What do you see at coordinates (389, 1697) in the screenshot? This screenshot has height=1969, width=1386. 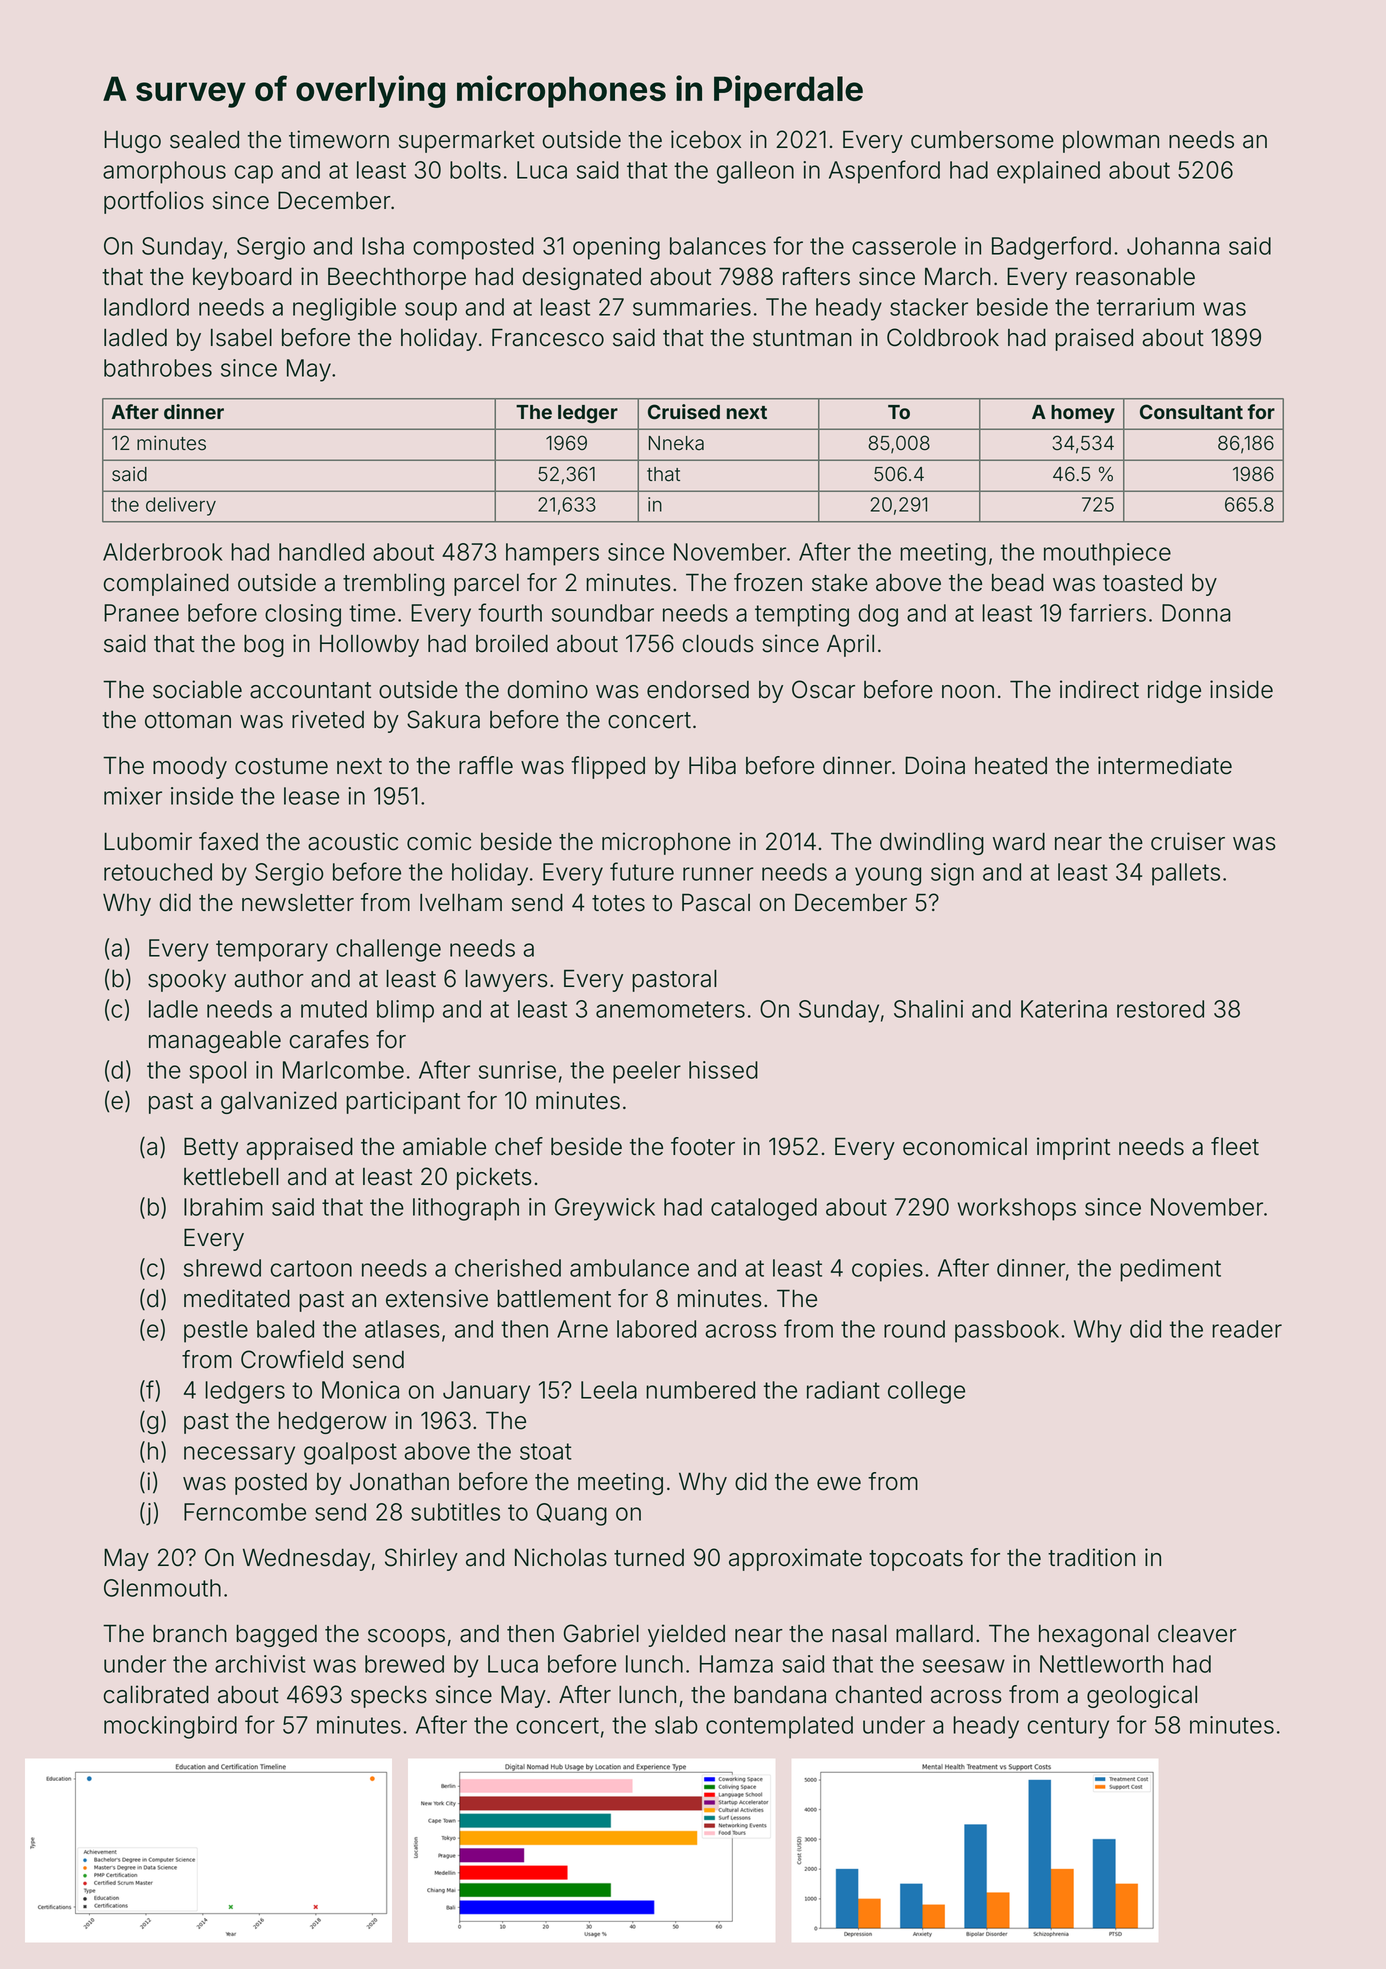 I see `specks` at bounding box center [389, 1697].
